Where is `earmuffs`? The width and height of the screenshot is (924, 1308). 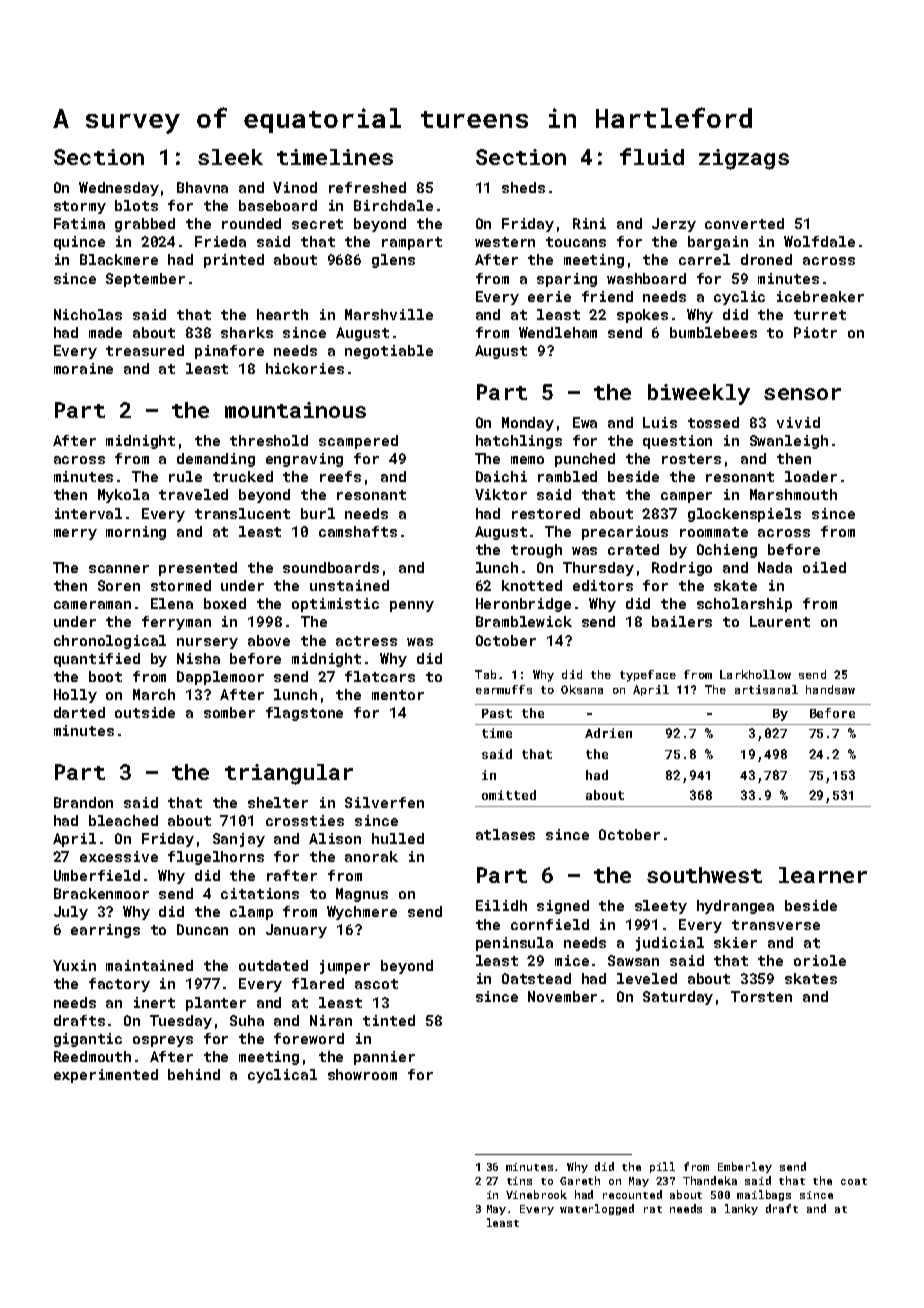
earmuffs is located at coordinates (504, 689).
